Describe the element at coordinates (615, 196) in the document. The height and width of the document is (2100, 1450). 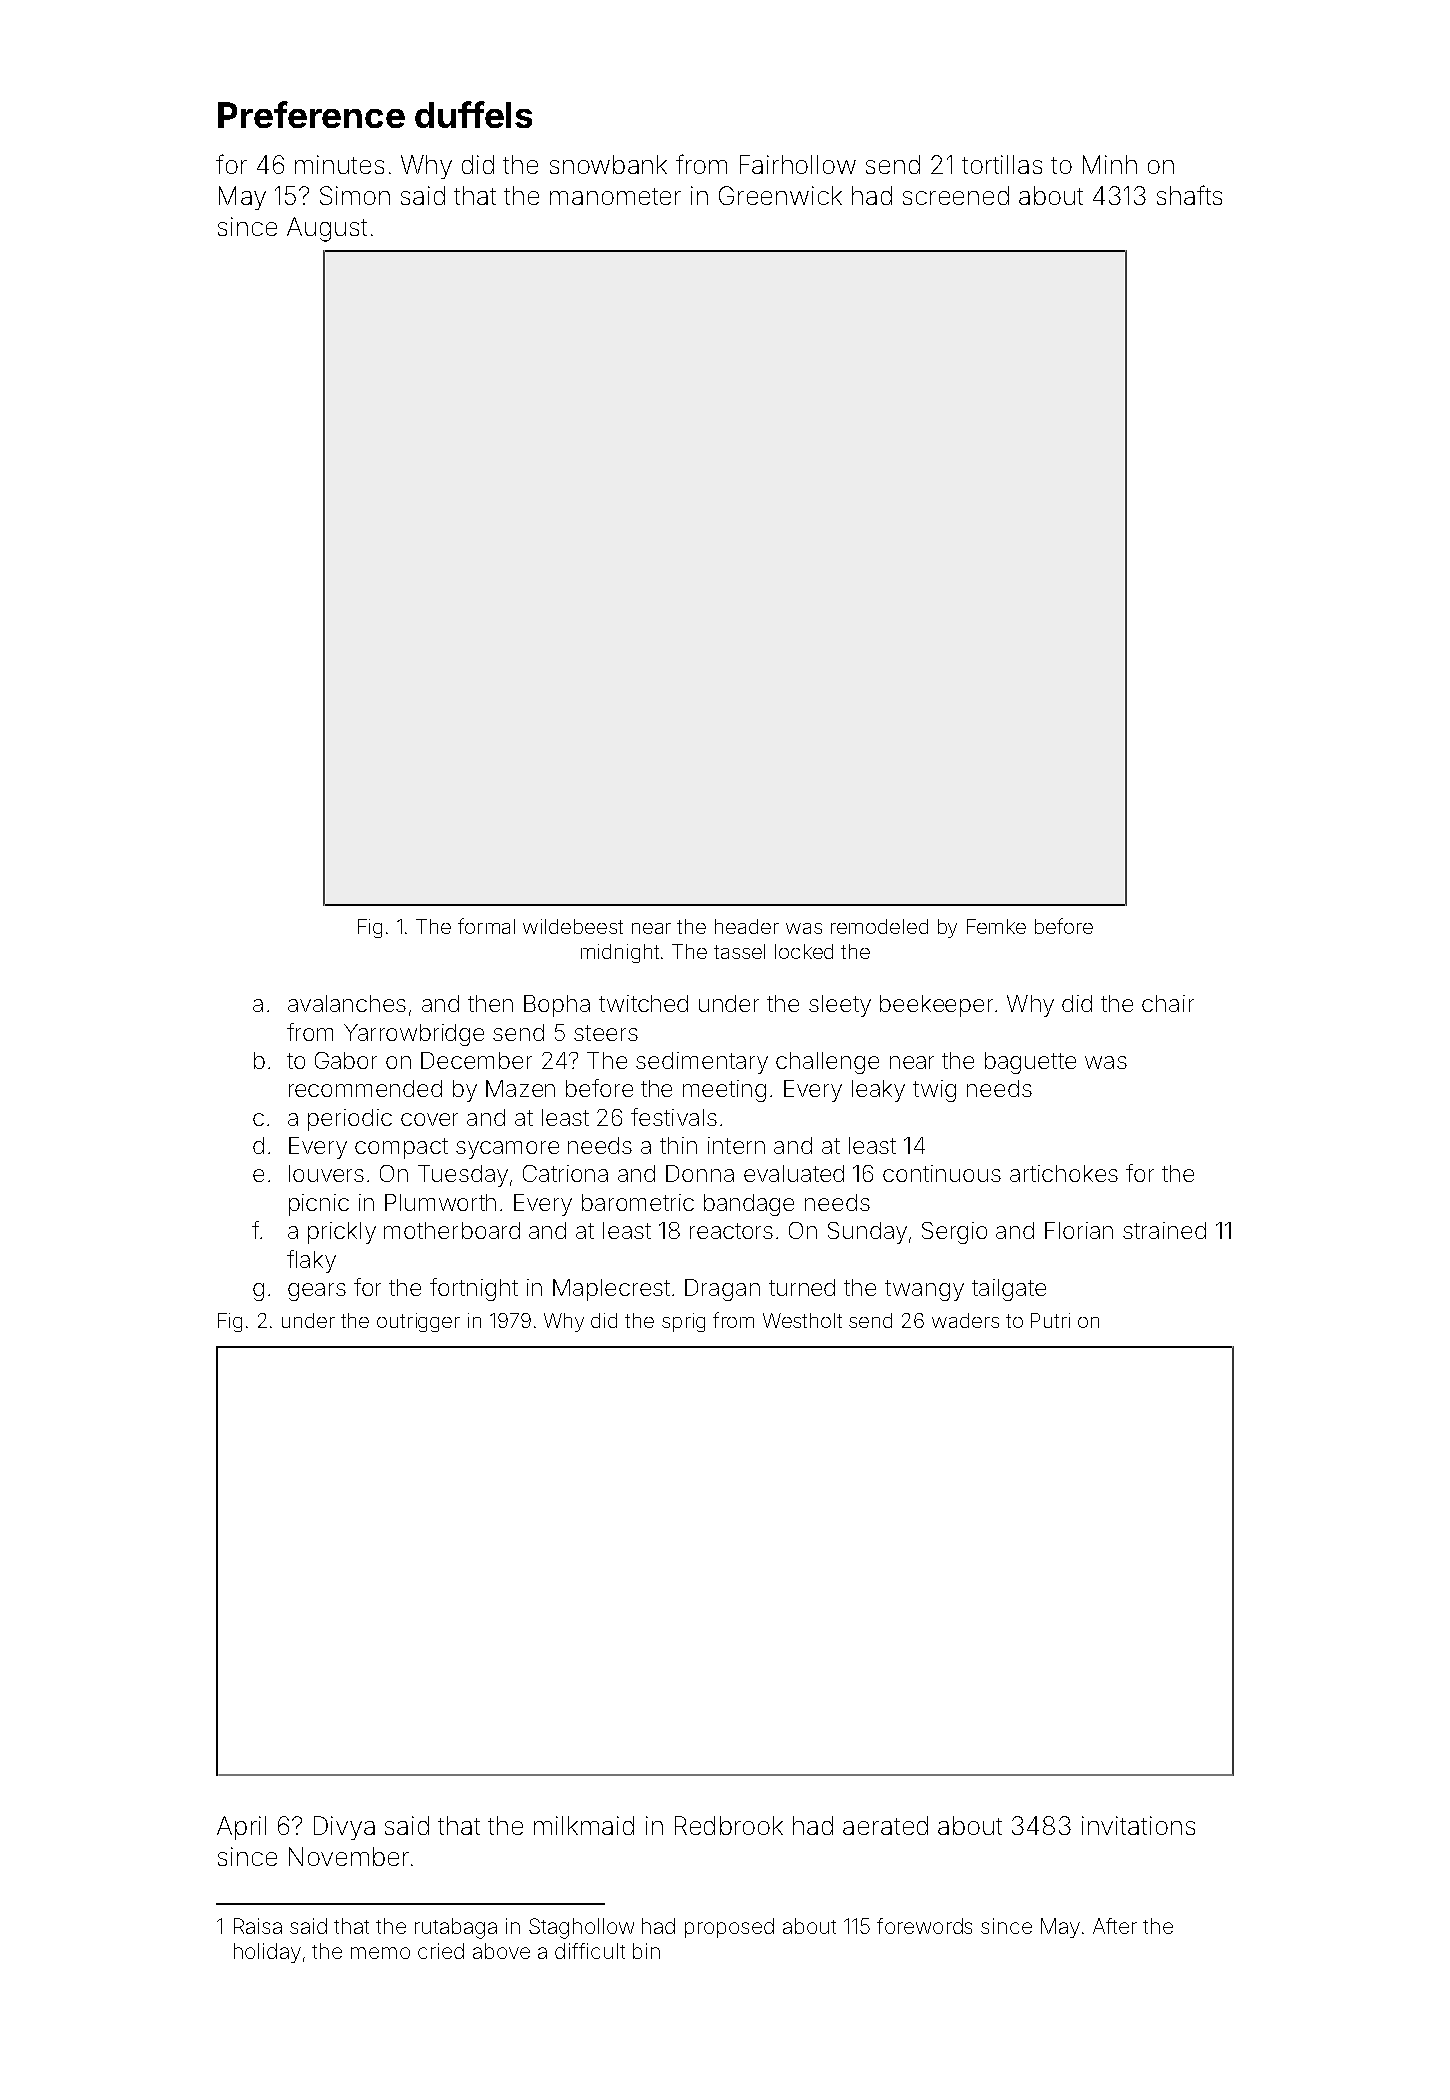
I see `manometer` at that location.
